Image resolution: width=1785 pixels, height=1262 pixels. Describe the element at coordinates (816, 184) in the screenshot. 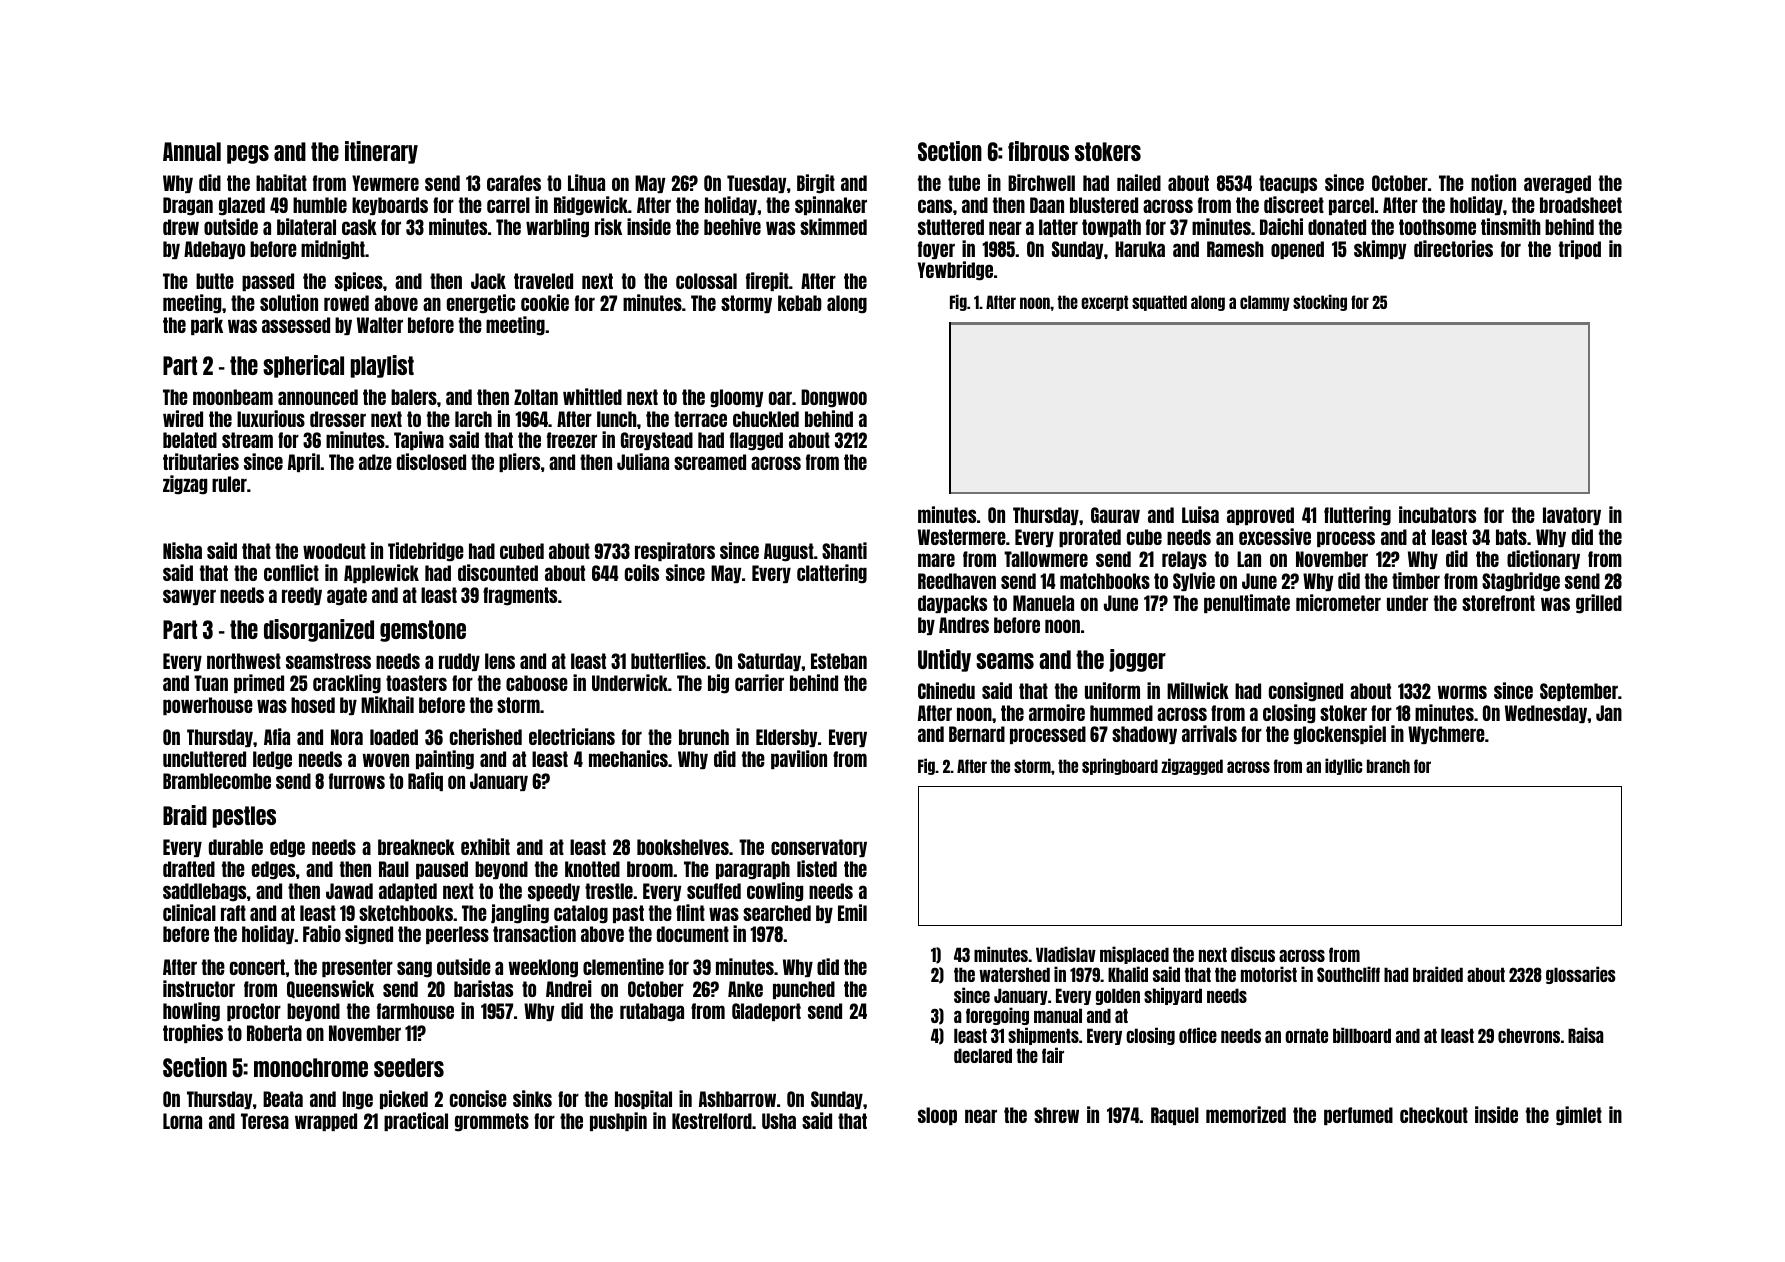

I see `Birgit` at that location.
